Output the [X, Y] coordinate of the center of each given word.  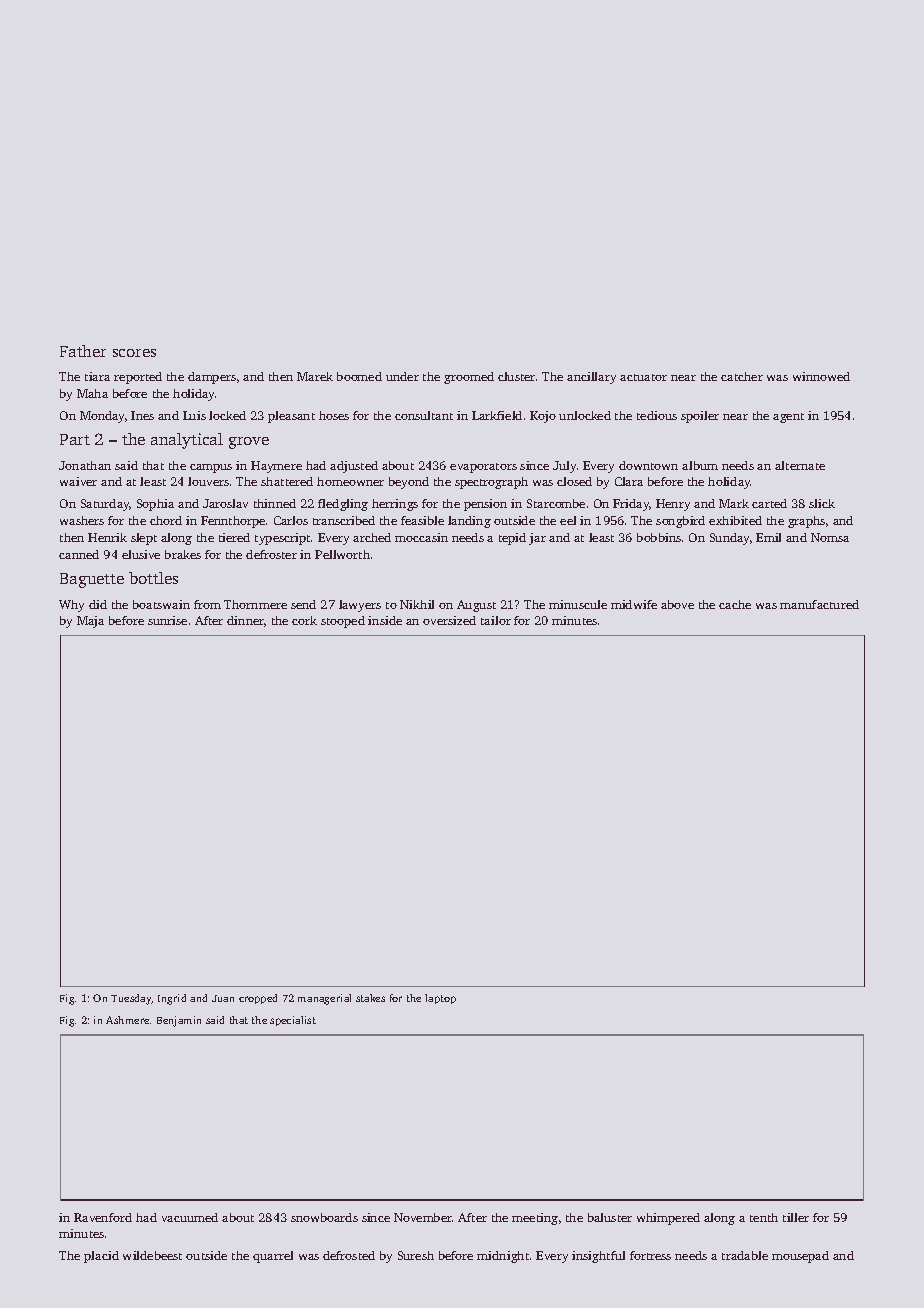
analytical [187, 441]
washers [82, 520]
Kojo [543, 417]
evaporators [483, 468]
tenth [764, 1217]
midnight [503, 1257]
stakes [370, 998]
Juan [223, 998]
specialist [293, 1021]
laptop [440, 999]
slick [822, 503]
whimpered [668, 1219]
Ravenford [103, 1217]
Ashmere [127, 1020]
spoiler [700, 417]
